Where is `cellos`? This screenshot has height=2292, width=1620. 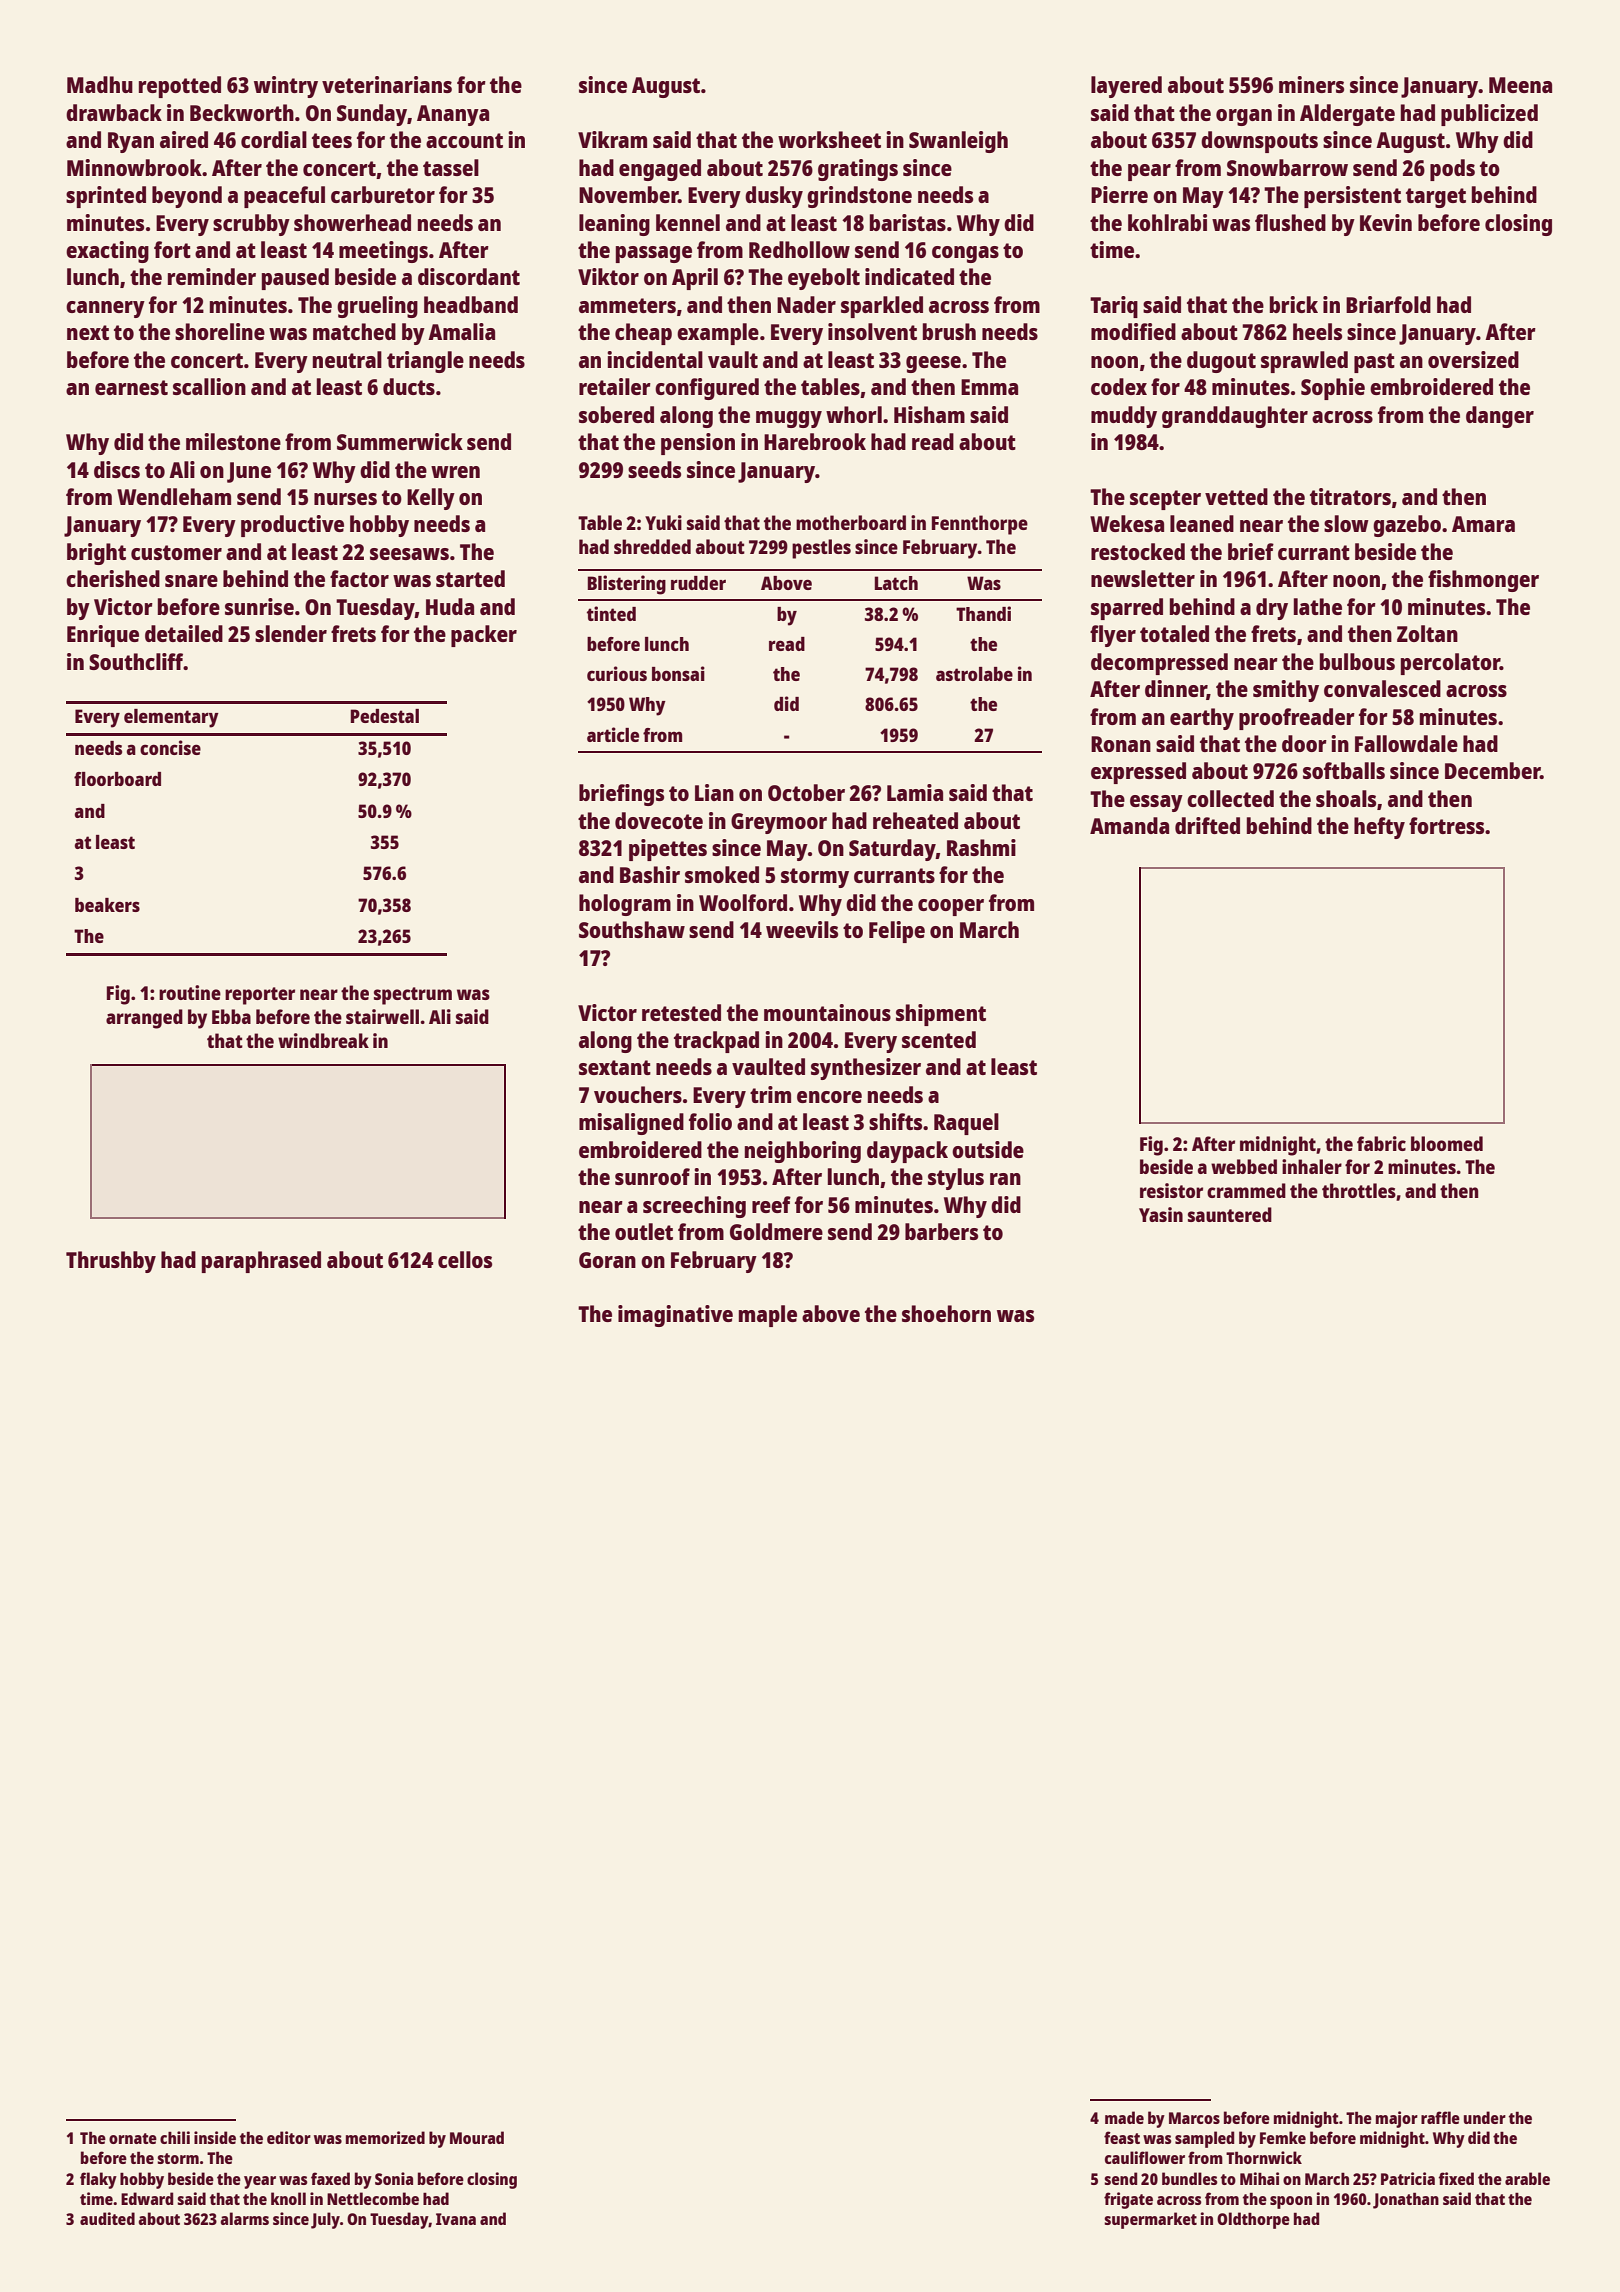 cellos is located at coordinates (465, 1259).
